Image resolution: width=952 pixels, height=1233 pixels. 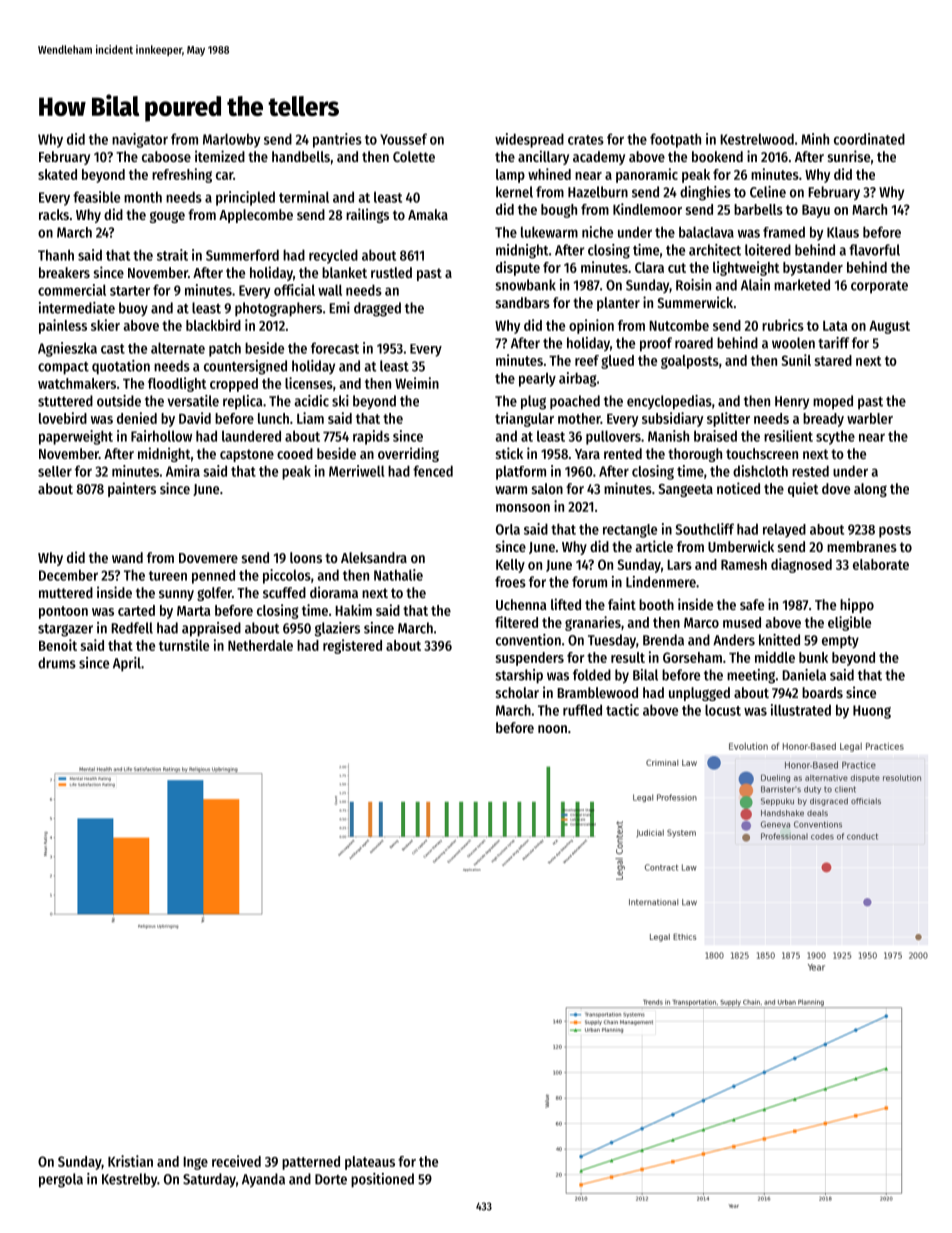 I want to click on Minh, so click(x=815, y=139).
